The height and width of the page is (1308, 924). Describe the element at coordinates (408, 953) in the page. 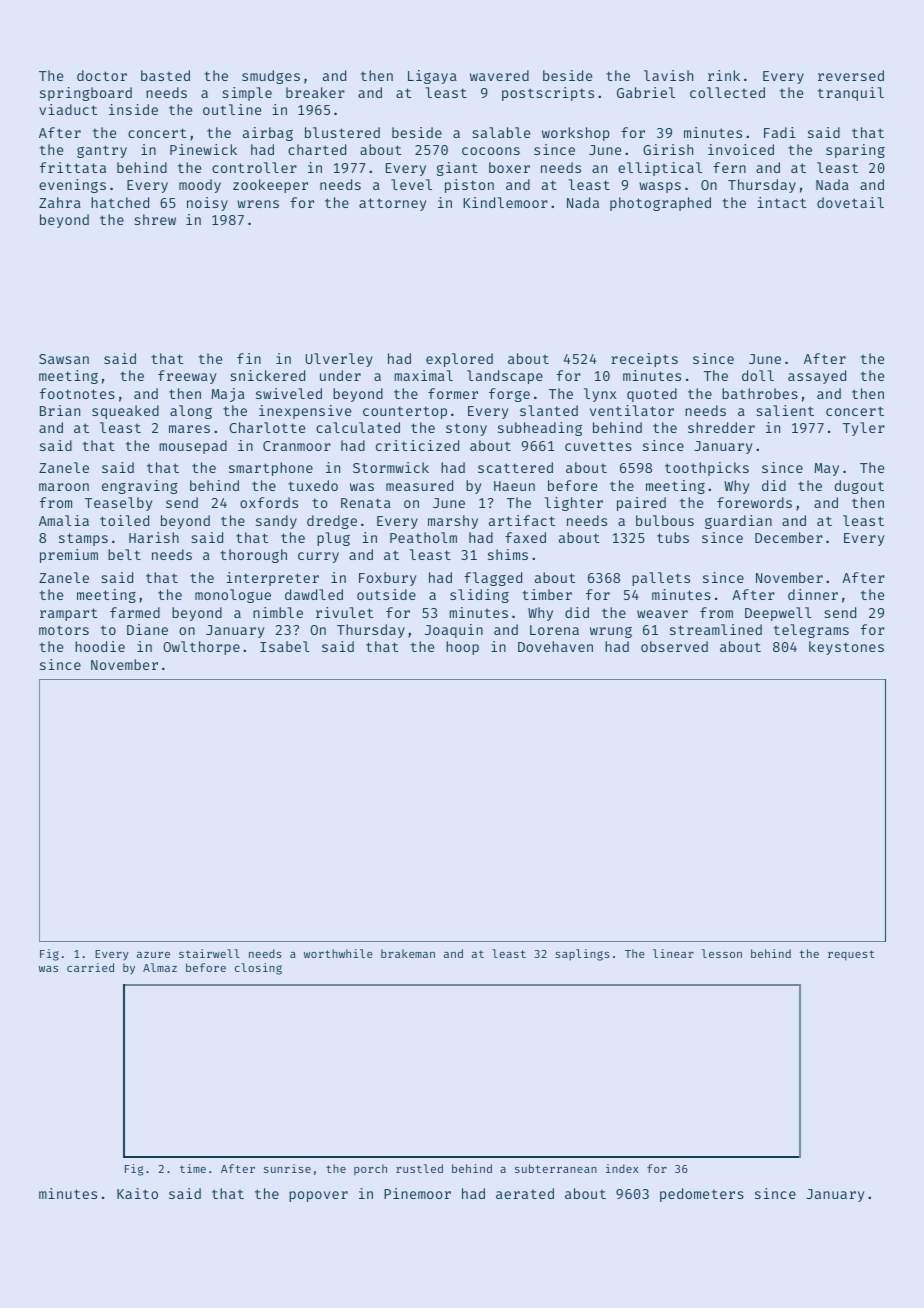

I see `brakeman` at that location.
